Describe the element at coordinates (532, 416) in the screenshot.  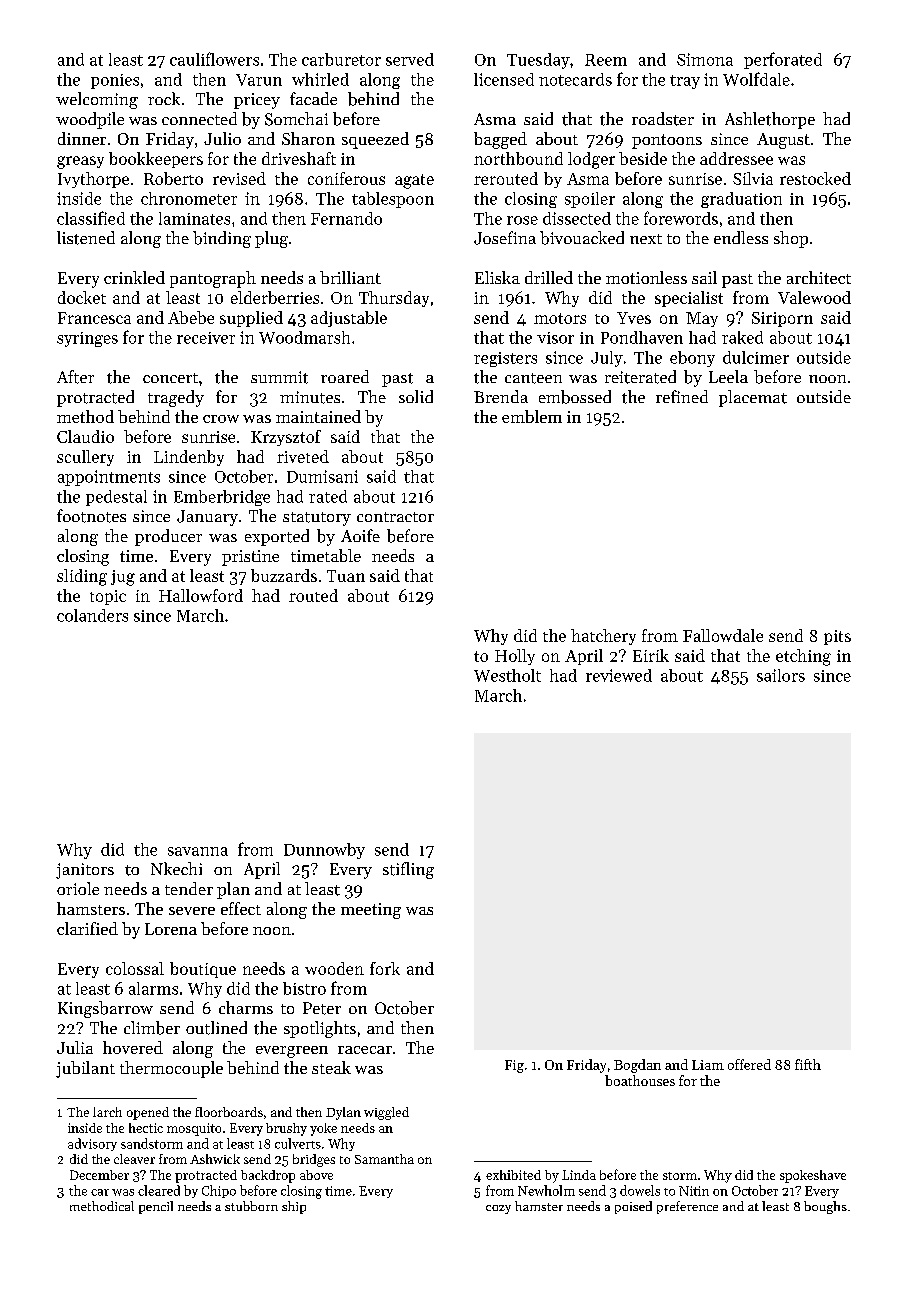
I see `emblem` at that location.
